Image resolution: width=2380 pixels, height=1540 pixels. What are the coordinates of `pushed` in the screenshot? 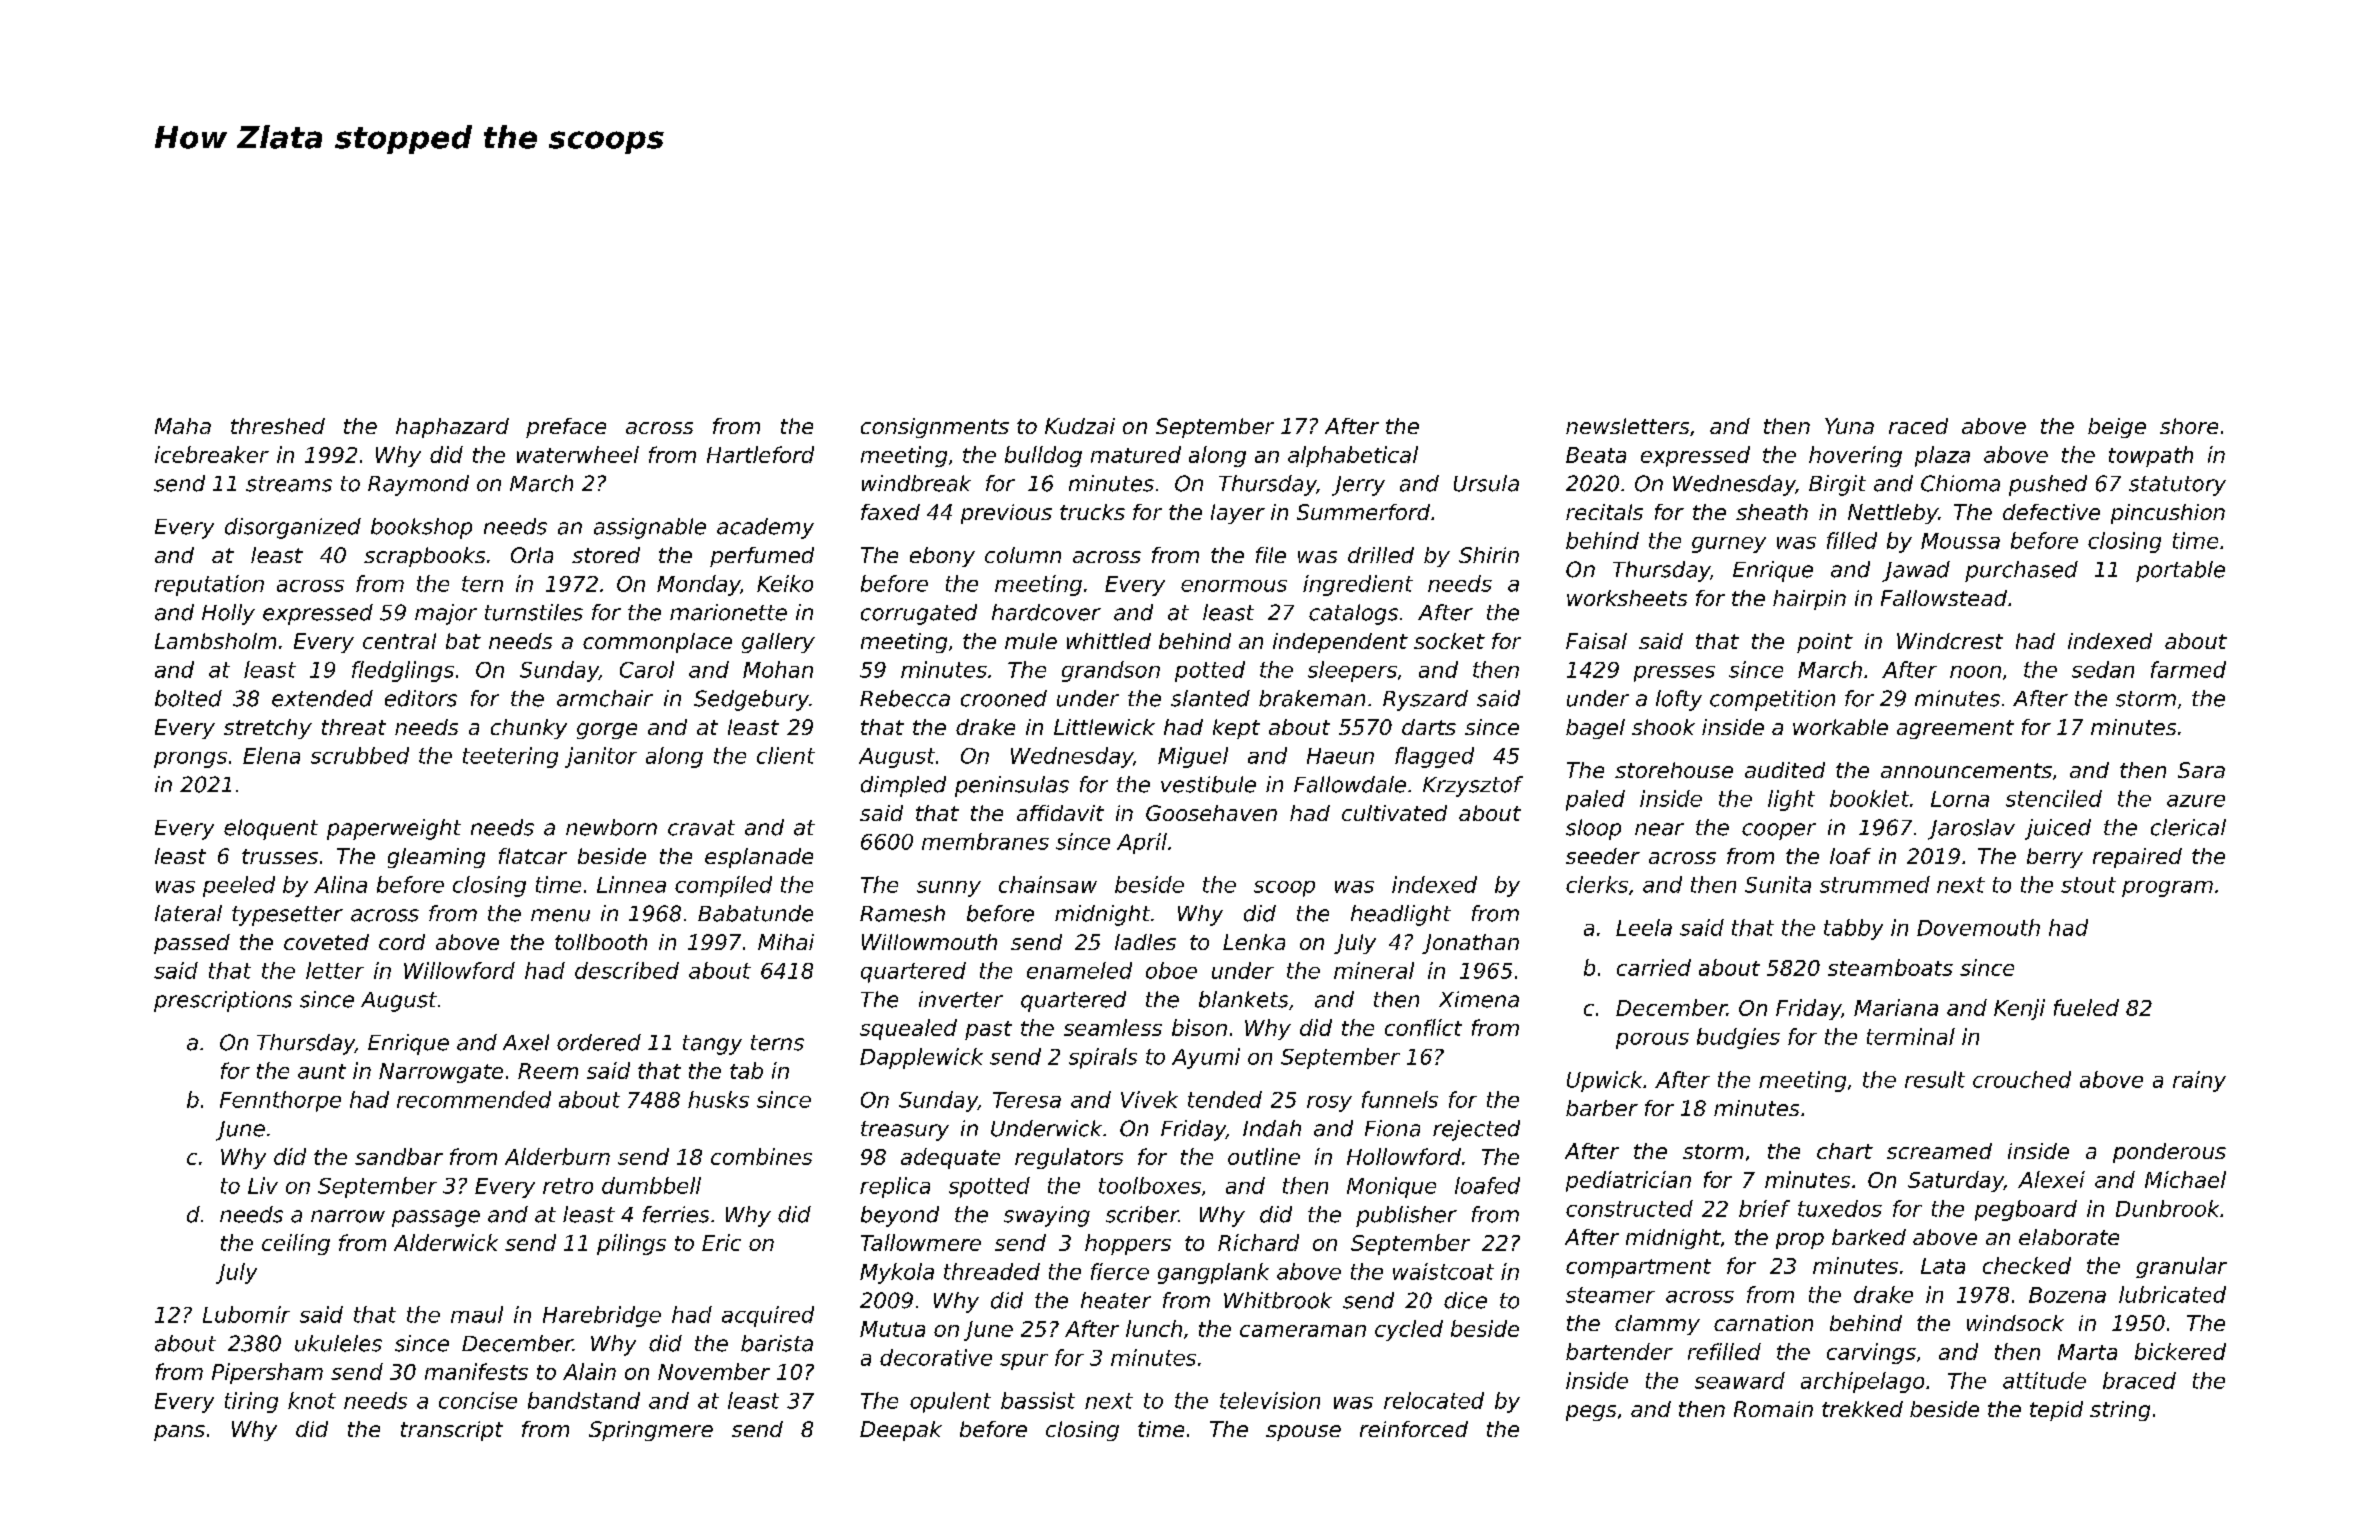 It's located at (2048, 485).
